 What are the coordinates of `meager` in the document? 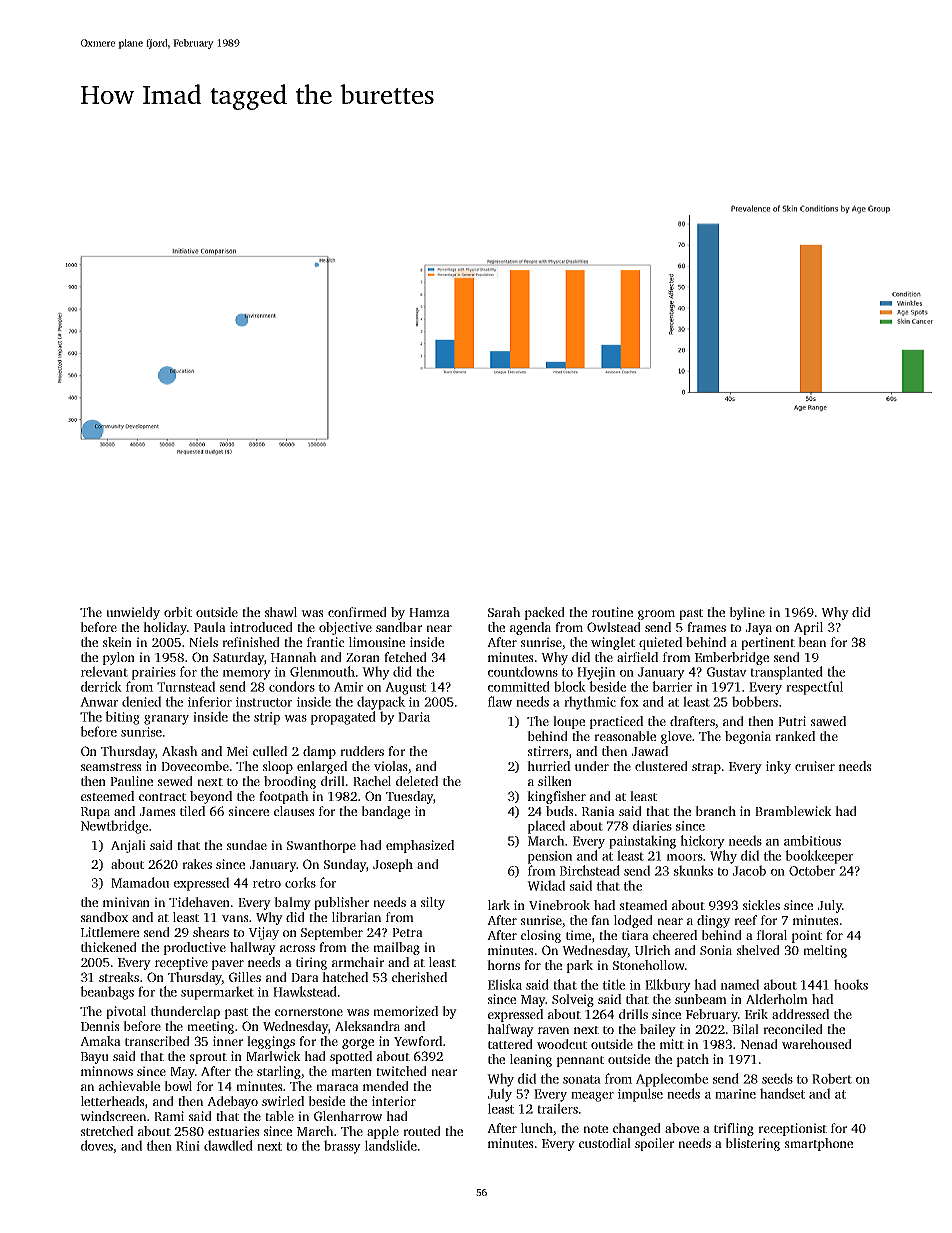 It's located at (592, 1097).
